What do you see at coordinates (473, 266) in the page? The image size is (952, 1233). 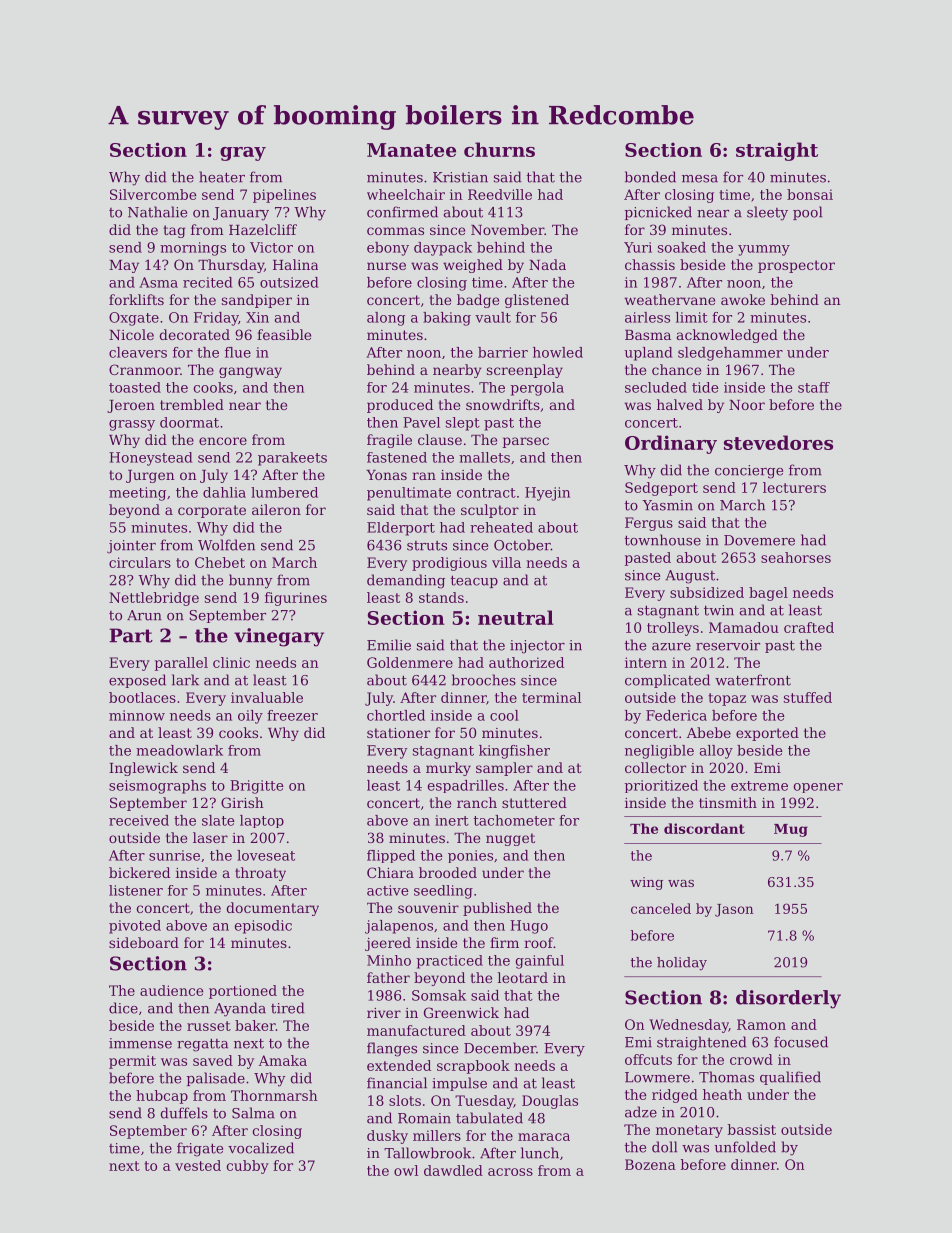 I see `weighed` at bounding box center [473, 266].
